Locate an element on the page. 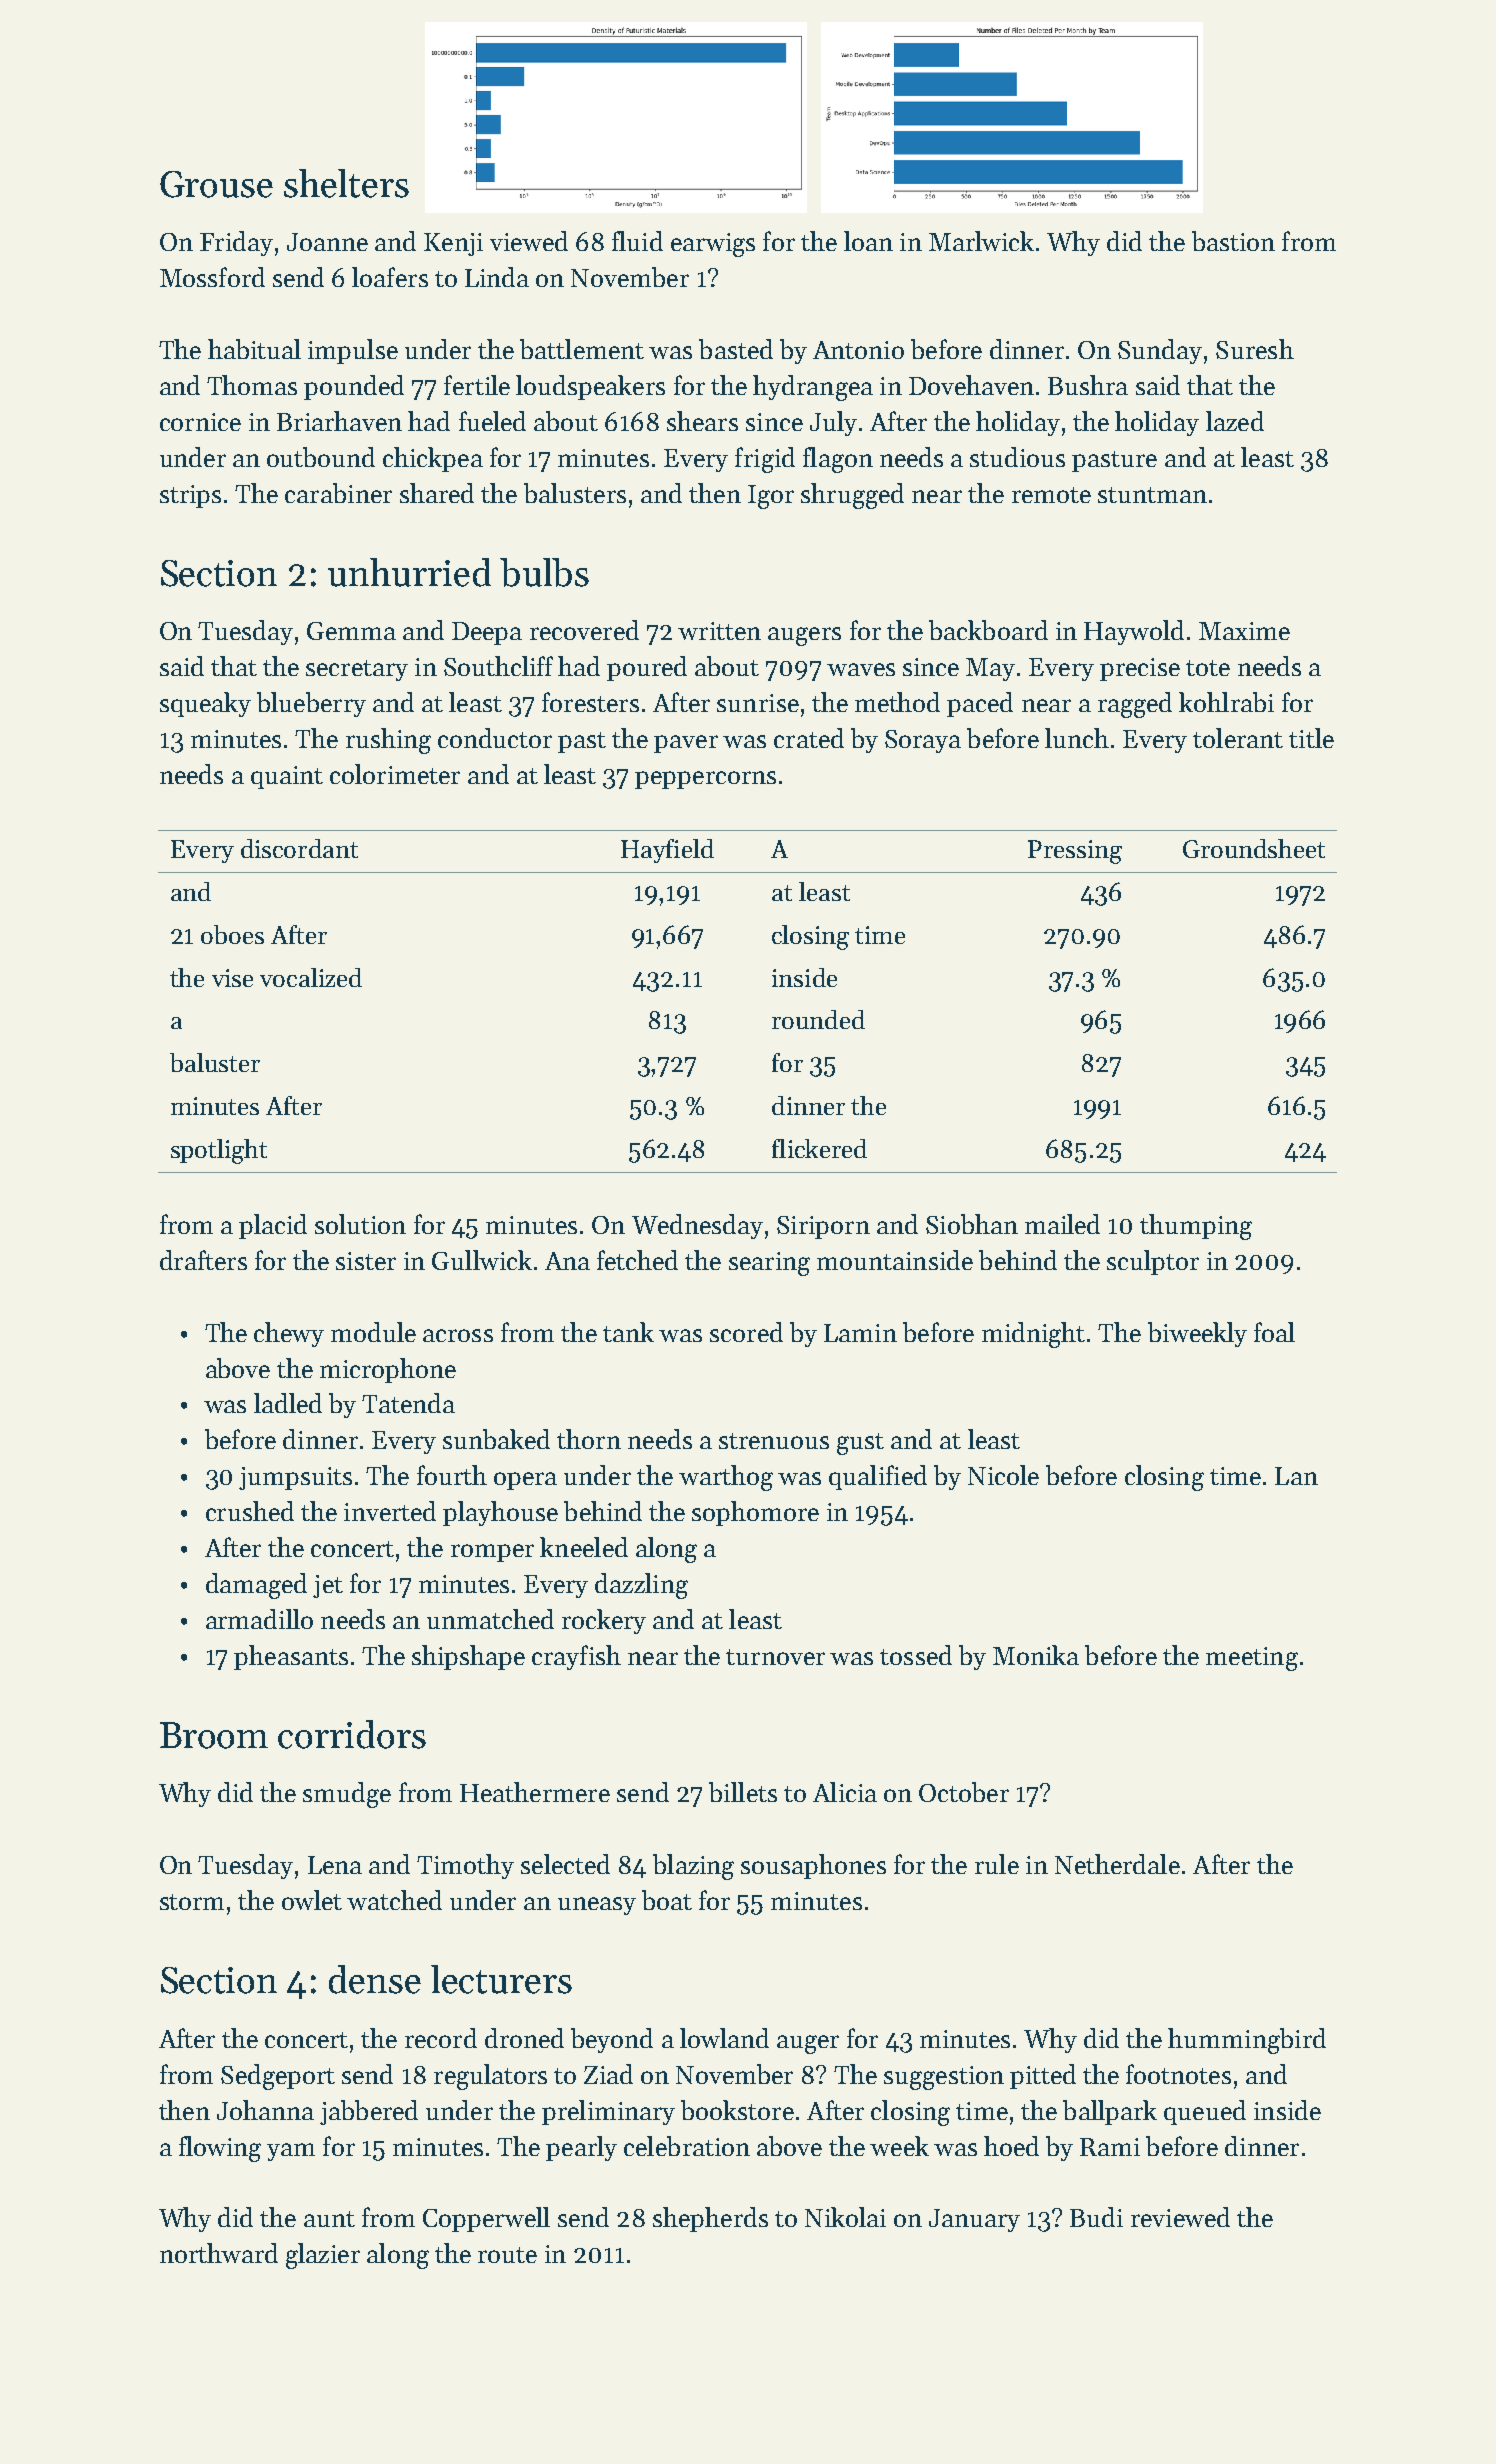 The image size is (1496, 2464). Monika is located at coordinates (1036, 1655).
